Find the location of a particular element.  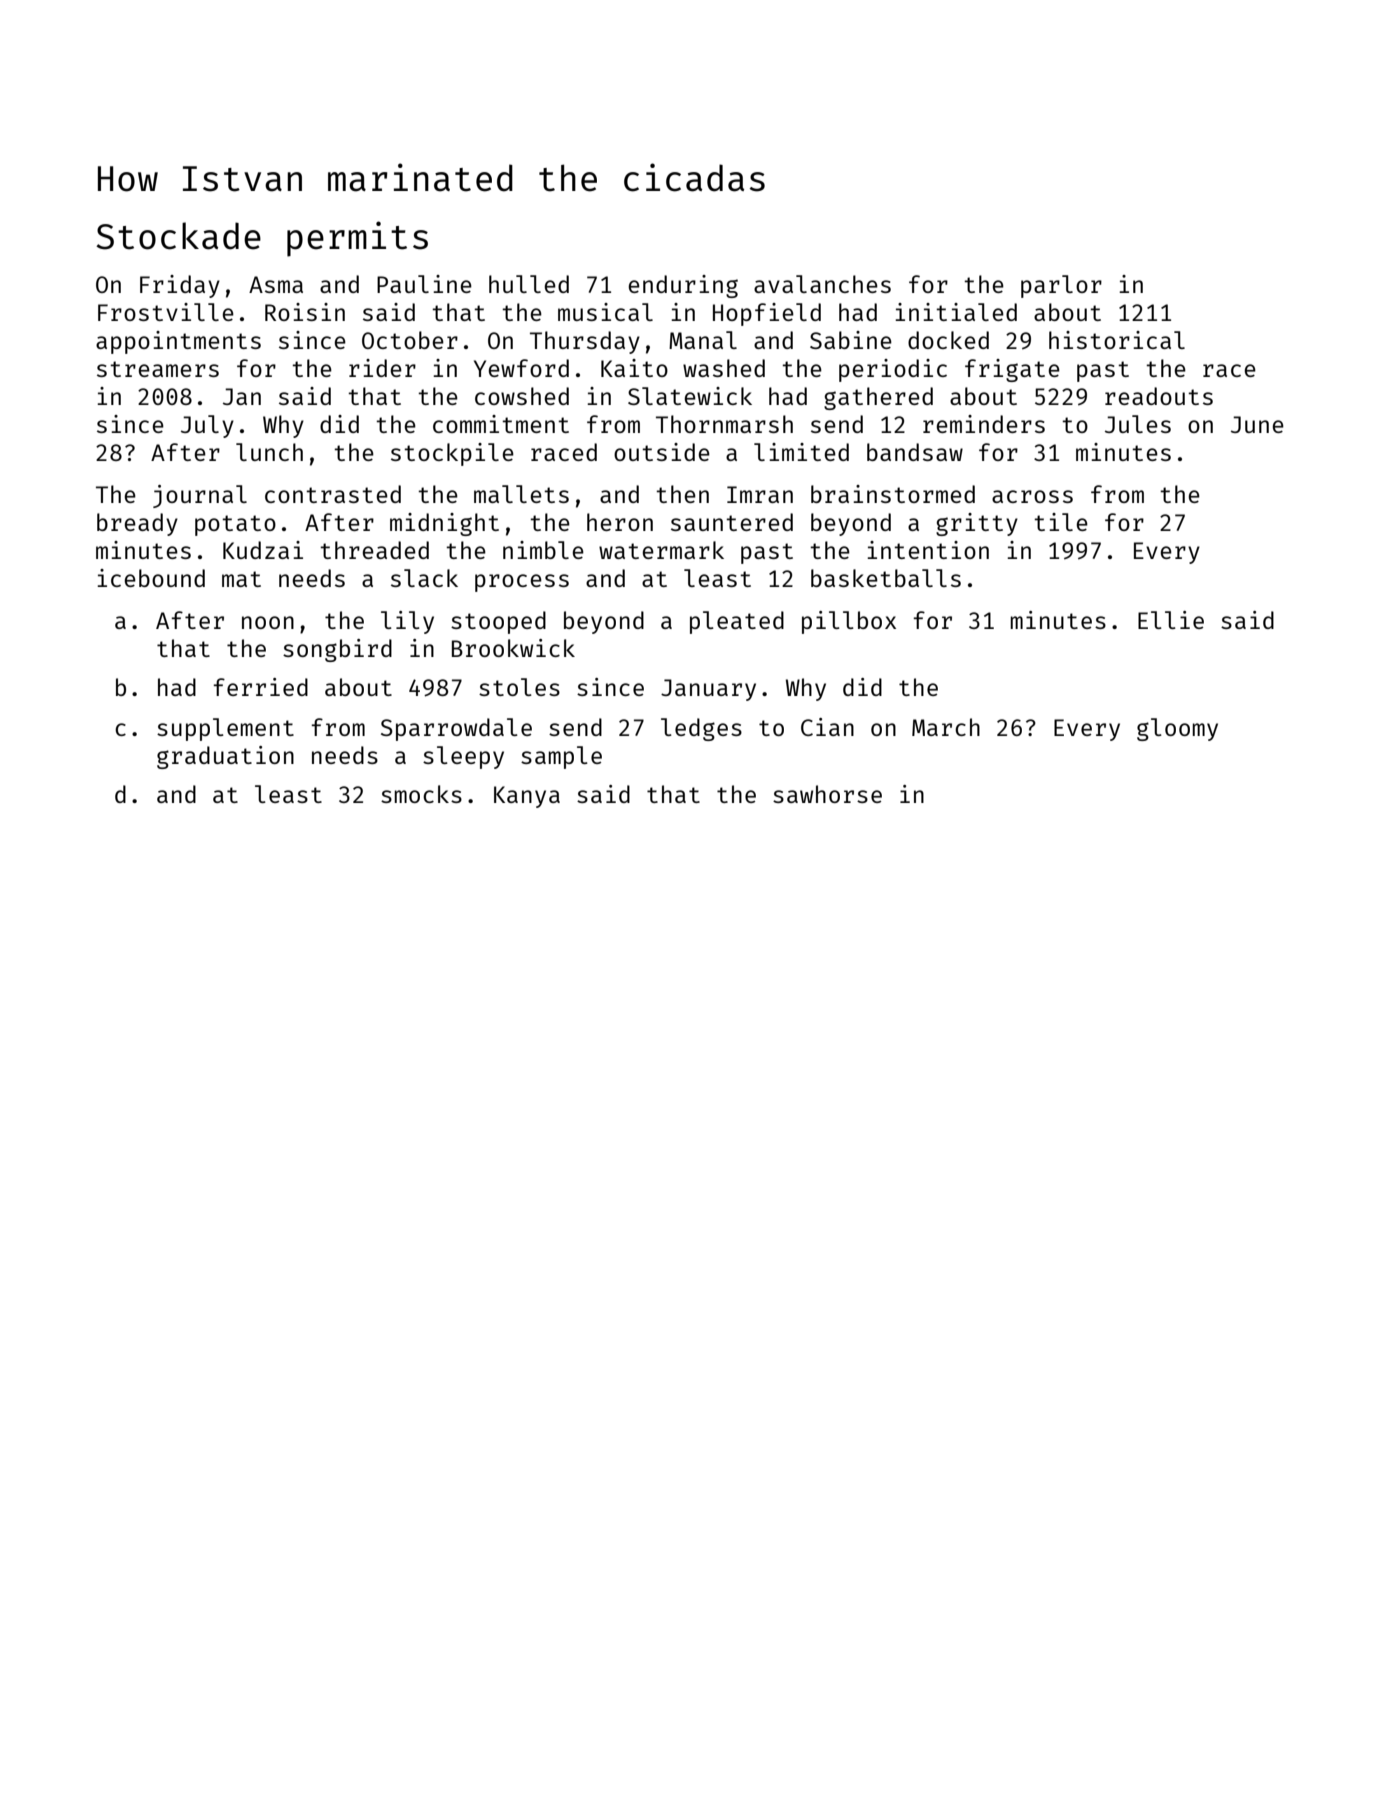

parlor is located at coordinates (1061, 286).
